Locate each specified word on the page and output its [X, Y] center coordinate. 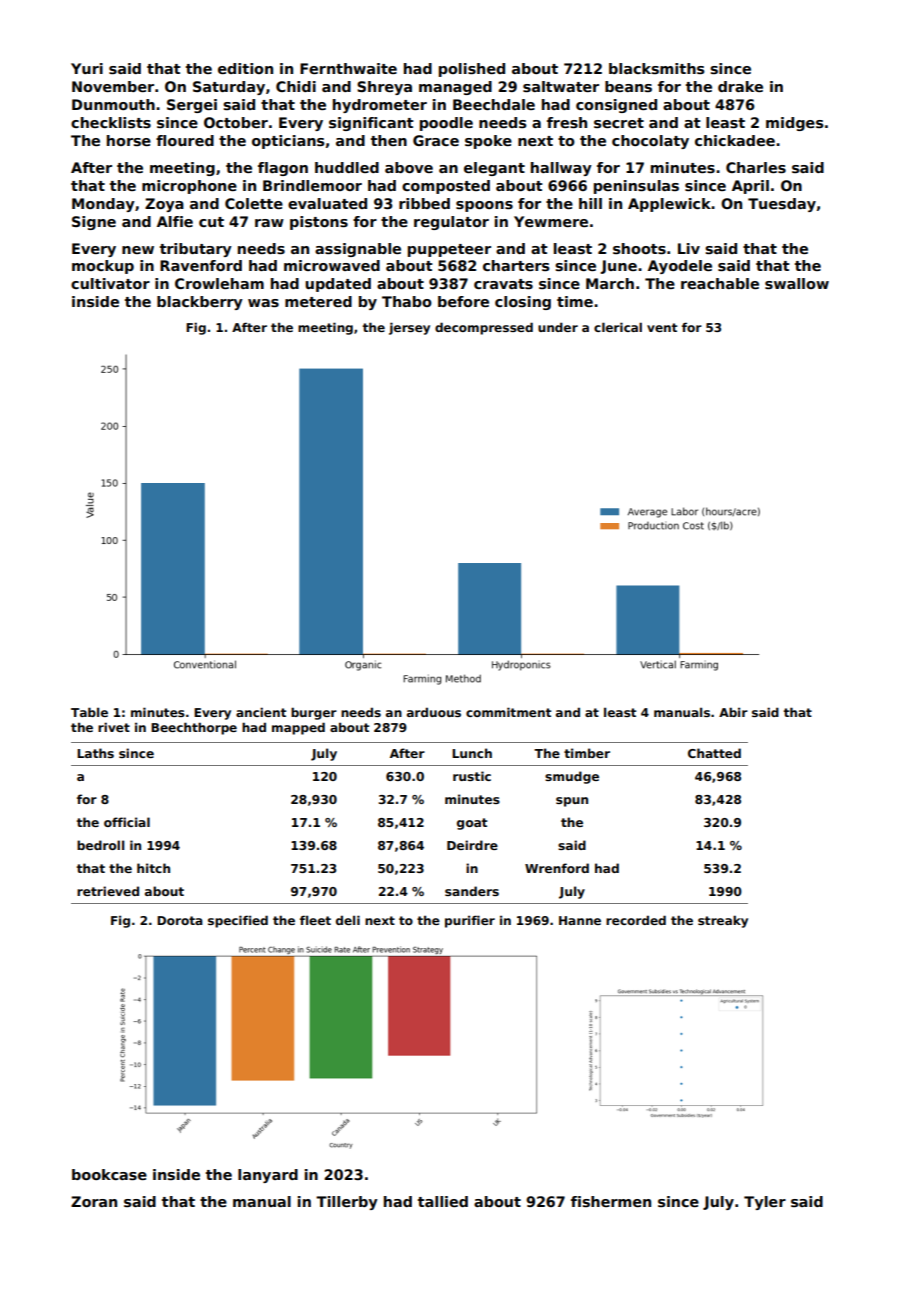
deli [348, 920]
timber [587, 753]
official [127, 822]
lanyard [268, 1176]
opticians [288, 142]
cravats [503, 284]
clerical [618, 327]
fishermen [611, 1201]
